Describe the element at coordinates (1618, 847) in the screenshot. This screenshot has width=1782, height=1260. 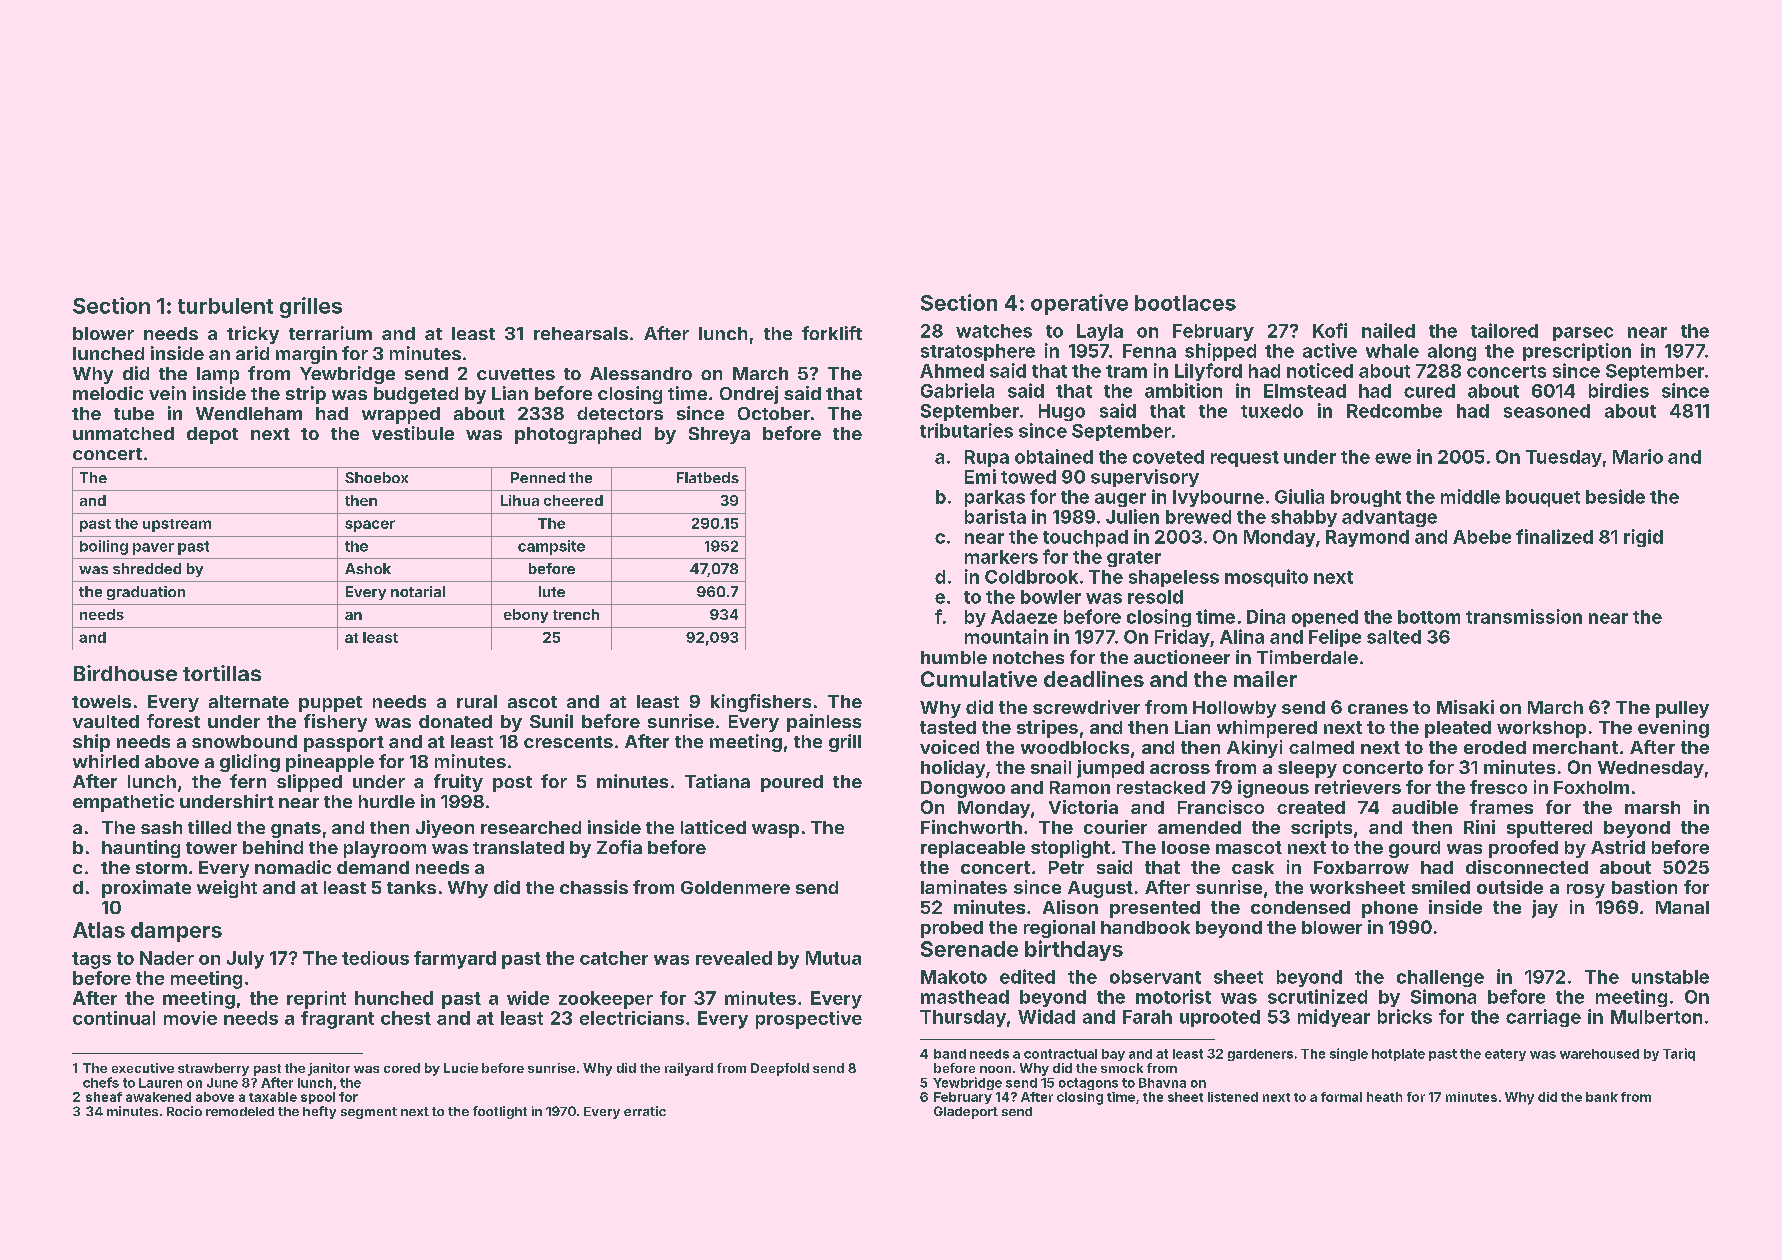
I see `Astrid` at that location.
